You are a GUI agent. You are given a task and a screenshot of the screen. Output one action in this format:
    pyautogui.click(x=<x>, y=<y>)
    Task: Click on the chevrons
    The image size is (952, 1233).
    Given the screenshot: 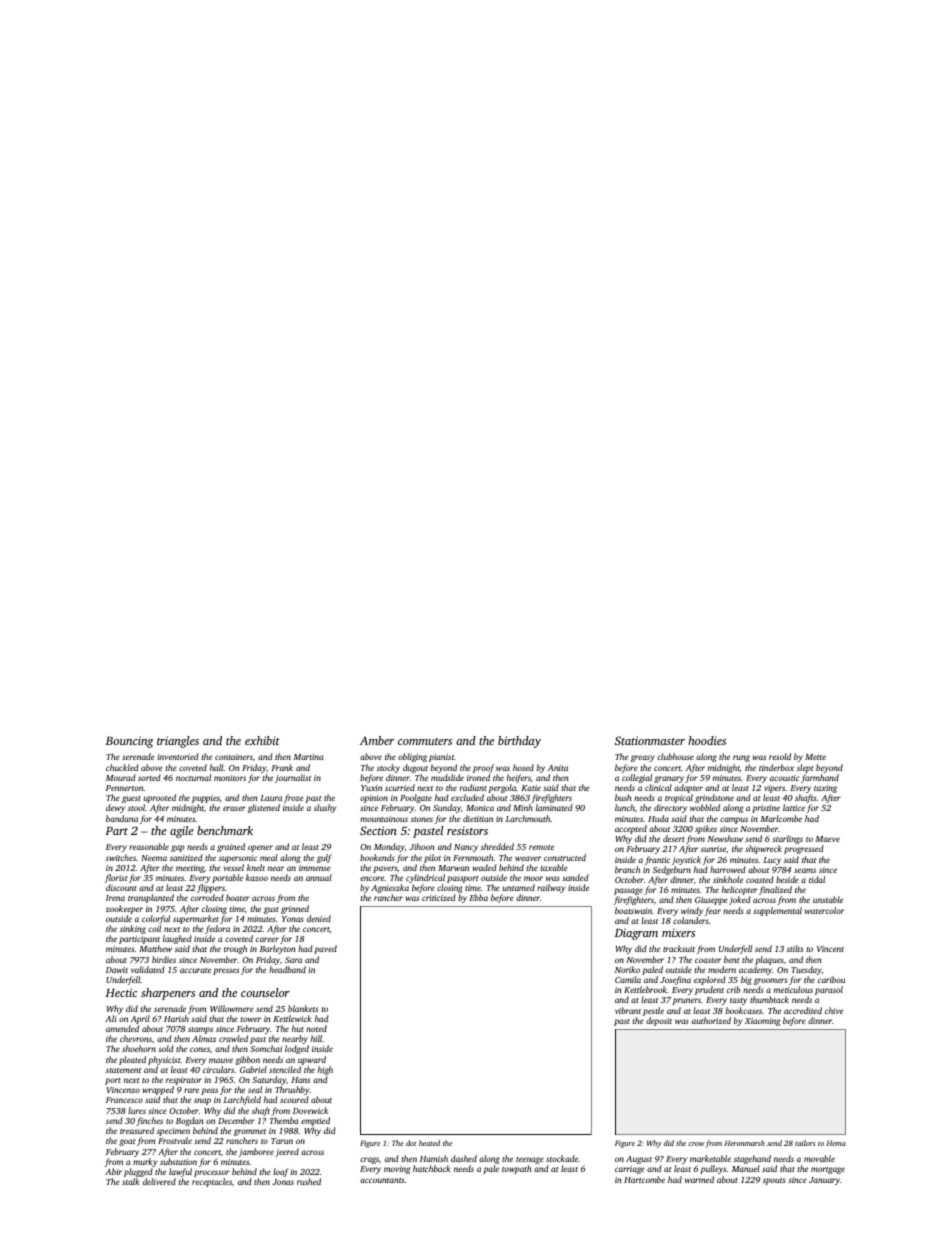 What is the action you would take?
    pyautogui.click(x=136, y=1038)
